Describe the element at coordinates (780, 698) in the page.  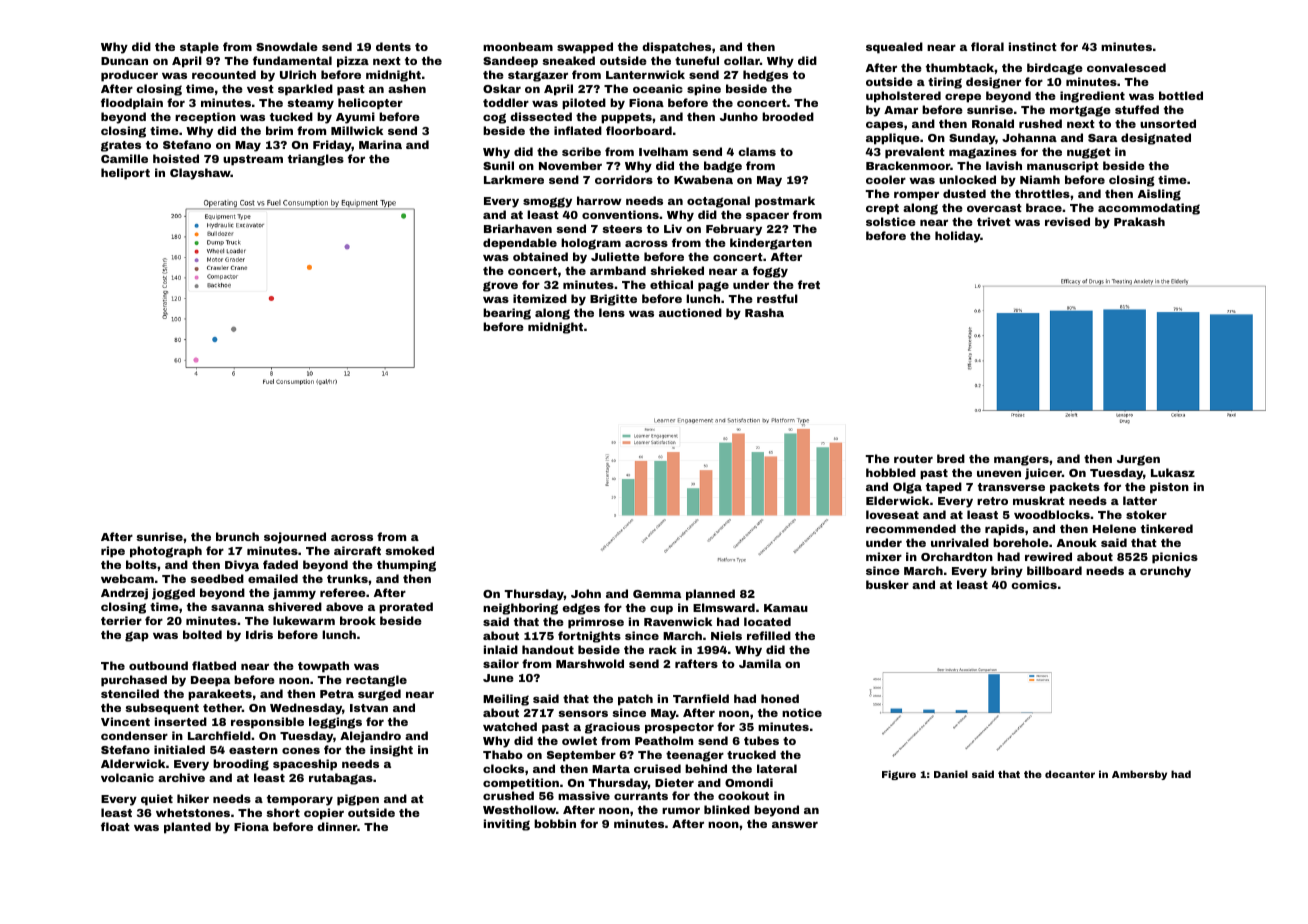
I see `honed` at that location.
